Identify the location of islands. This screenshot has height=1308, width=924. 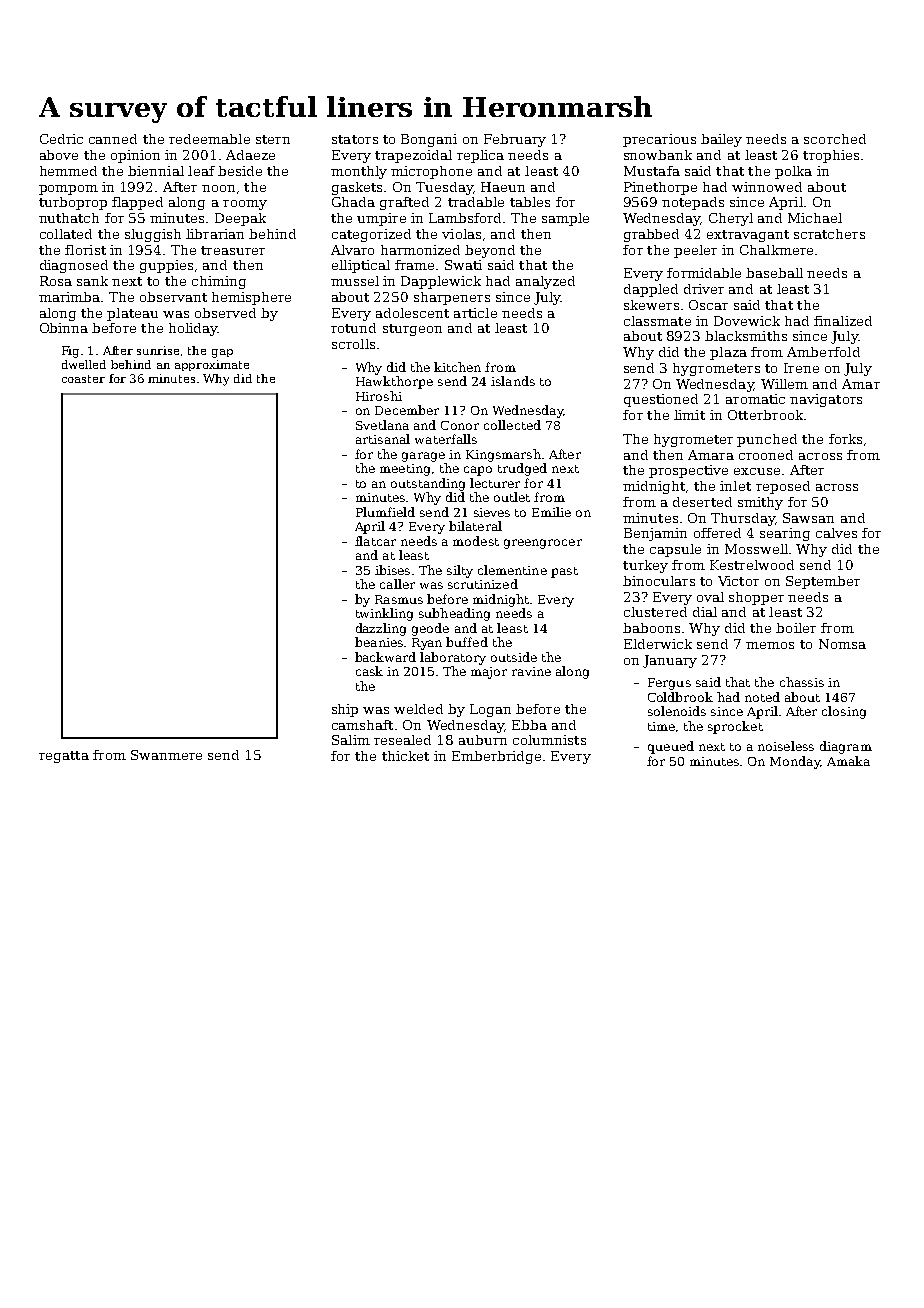
(513, 381).
